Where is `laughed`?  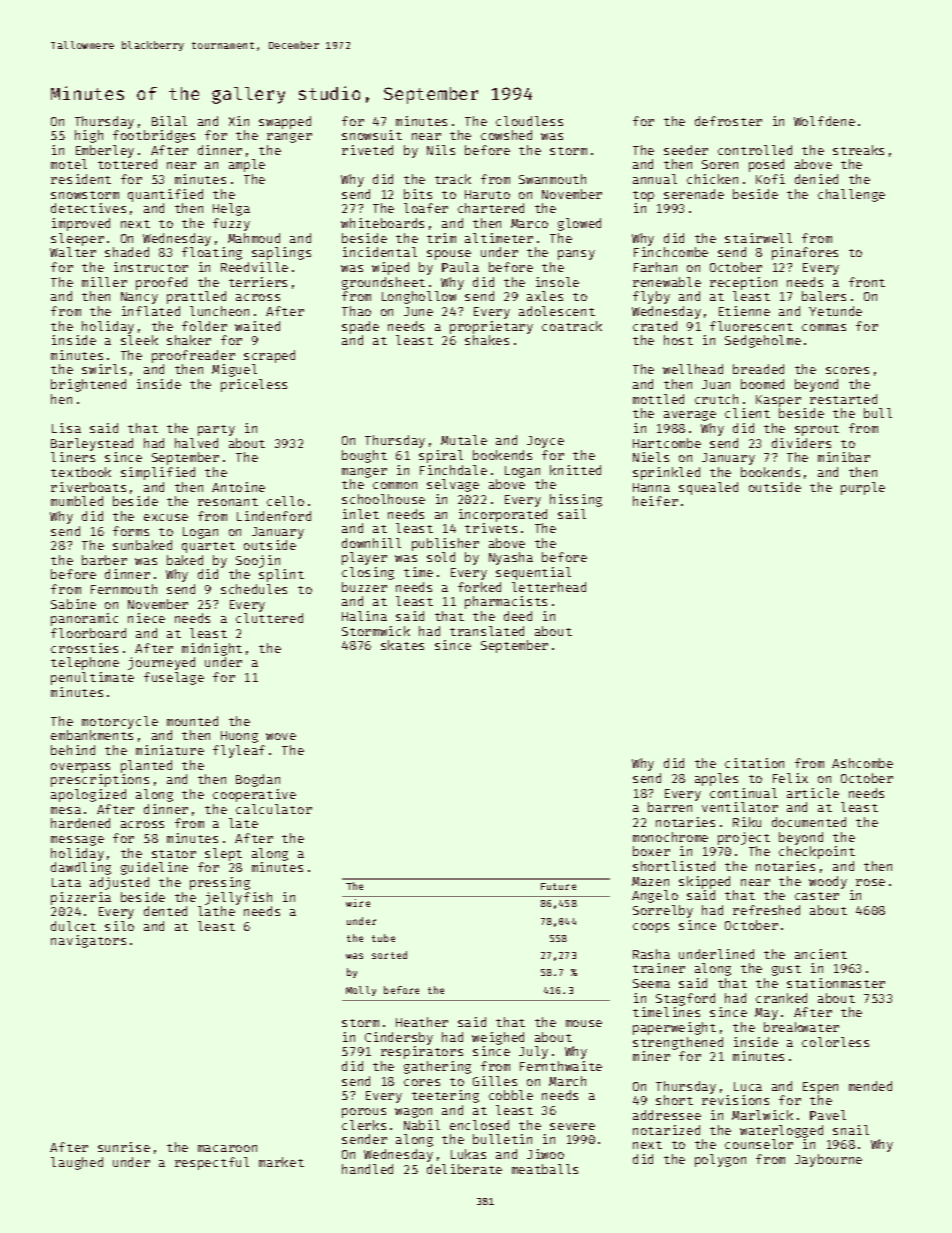
laughed is located at coordinates (77, 1163).
